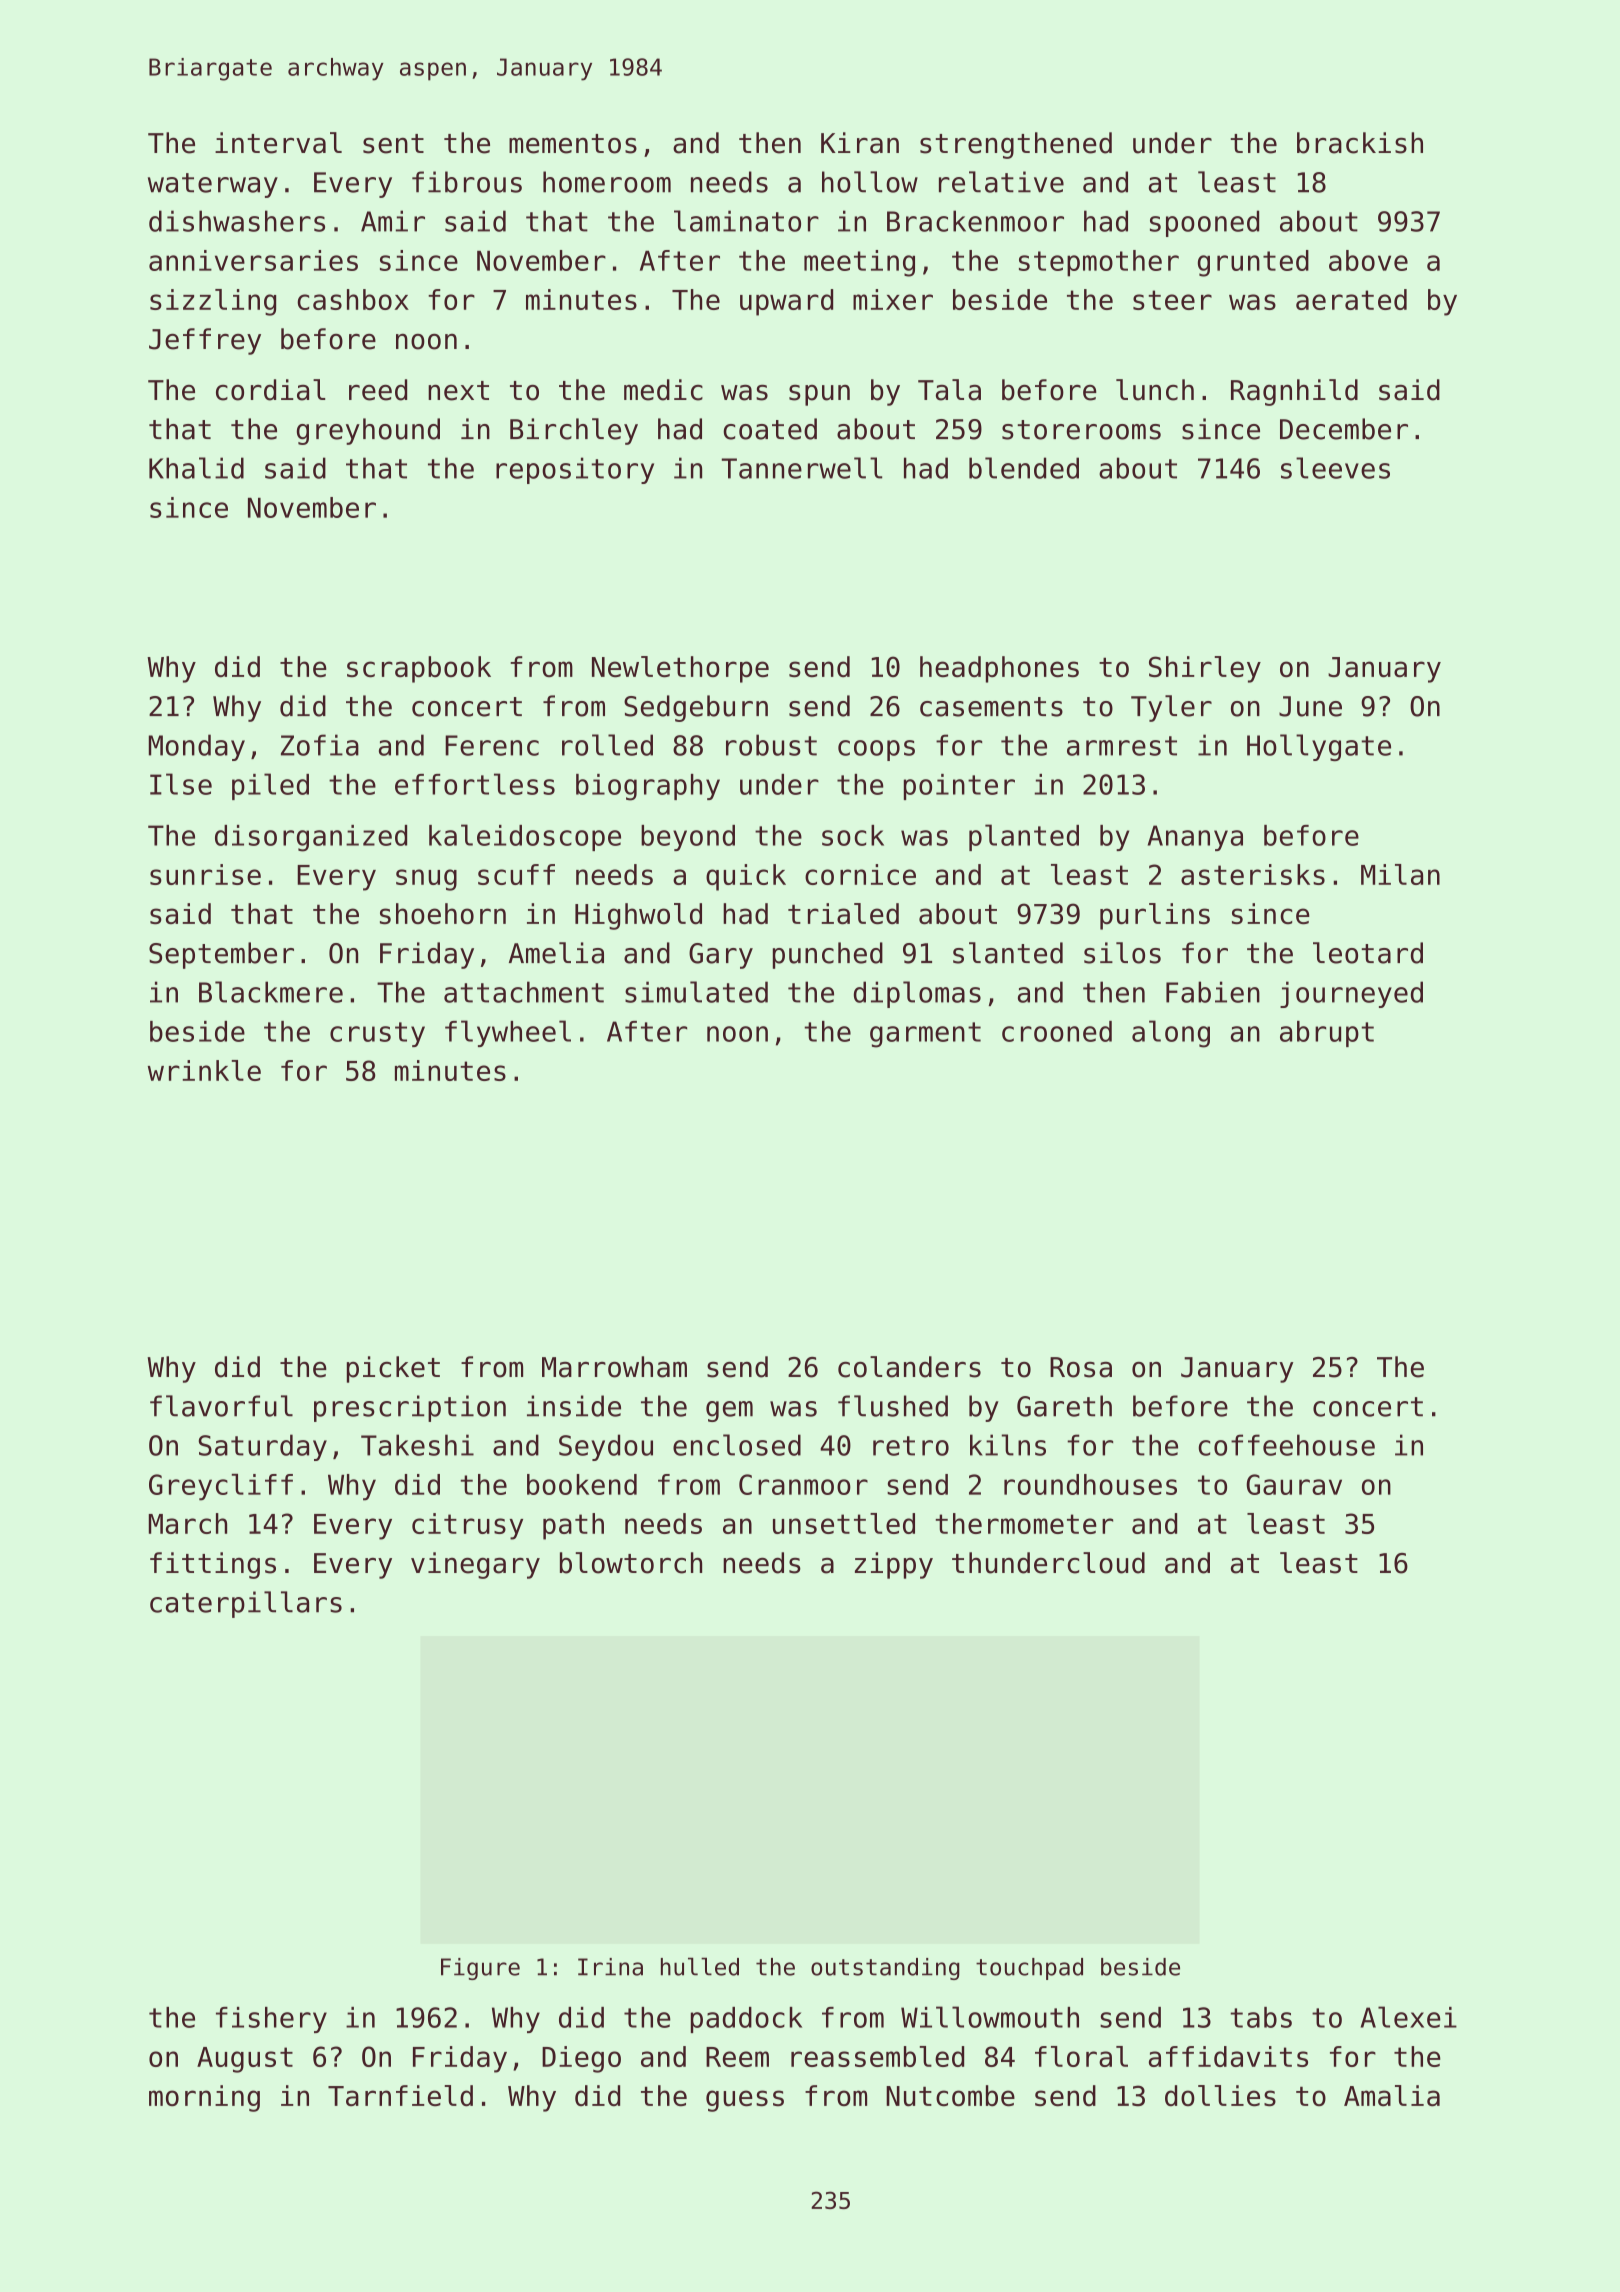  I want to click on June, so click(1310, 706).
